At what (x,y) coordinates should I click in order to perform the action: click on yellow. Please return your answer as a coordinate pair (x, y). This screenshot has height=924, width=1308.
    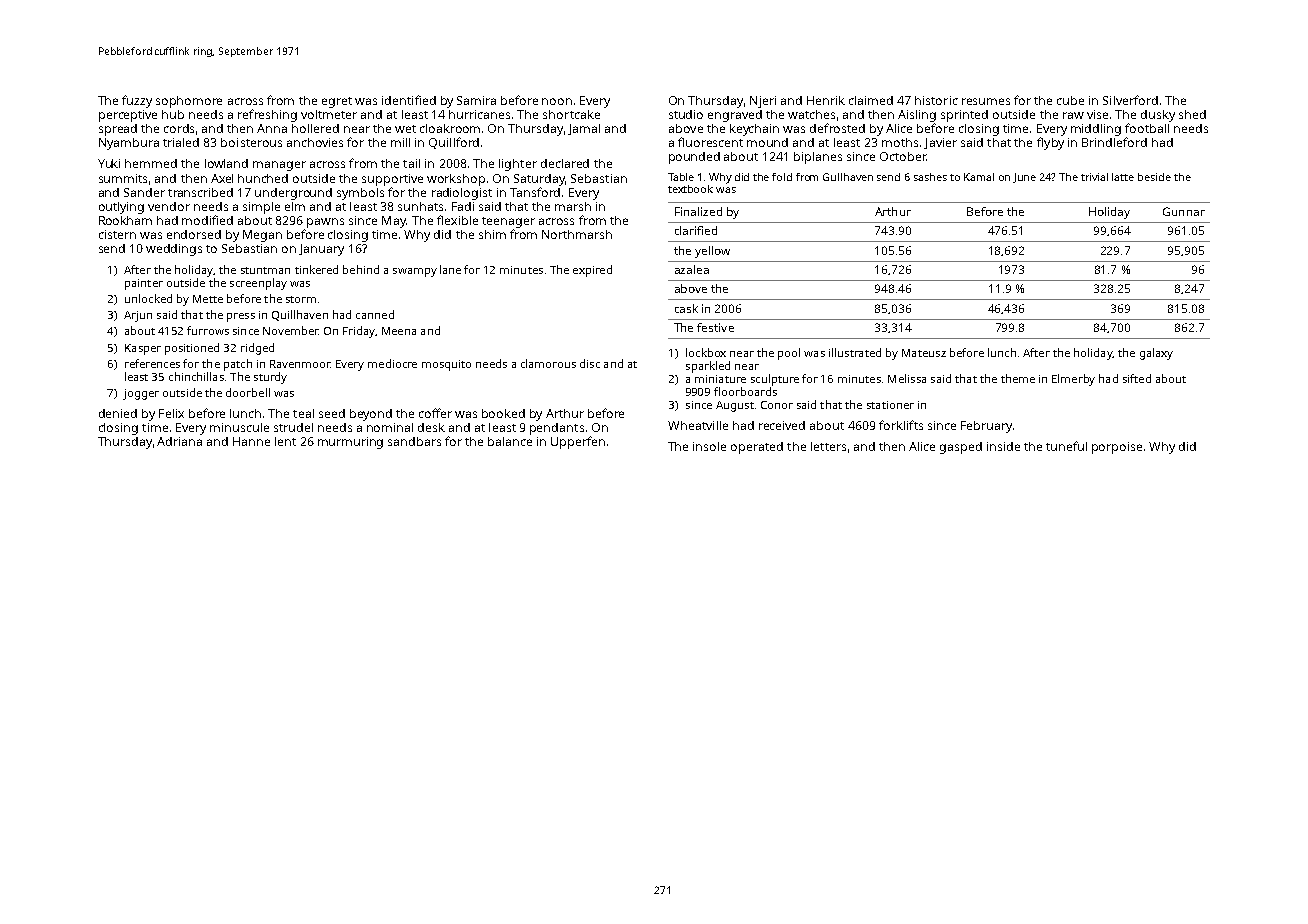
    Looking at the image, I should click on (712, 252).
